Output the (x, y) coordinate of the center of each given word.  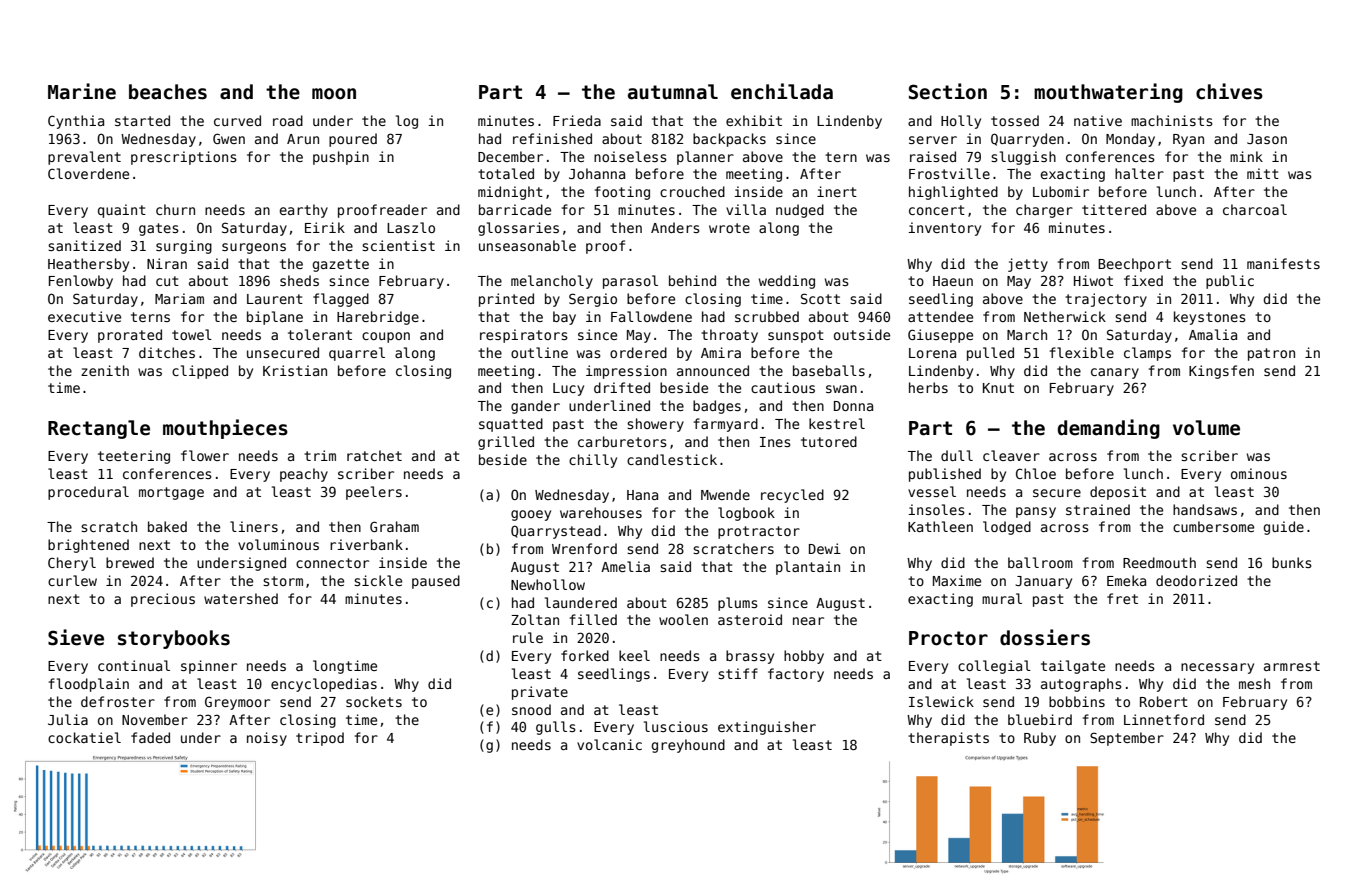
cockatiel (84, 737)
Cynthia (76, 122)
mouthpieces (225, 429)
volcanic (609, 744)
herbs (928, 387)
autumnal (673, 92)
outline (539, 352)
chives (1229, 91)
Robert (1164, 701)
